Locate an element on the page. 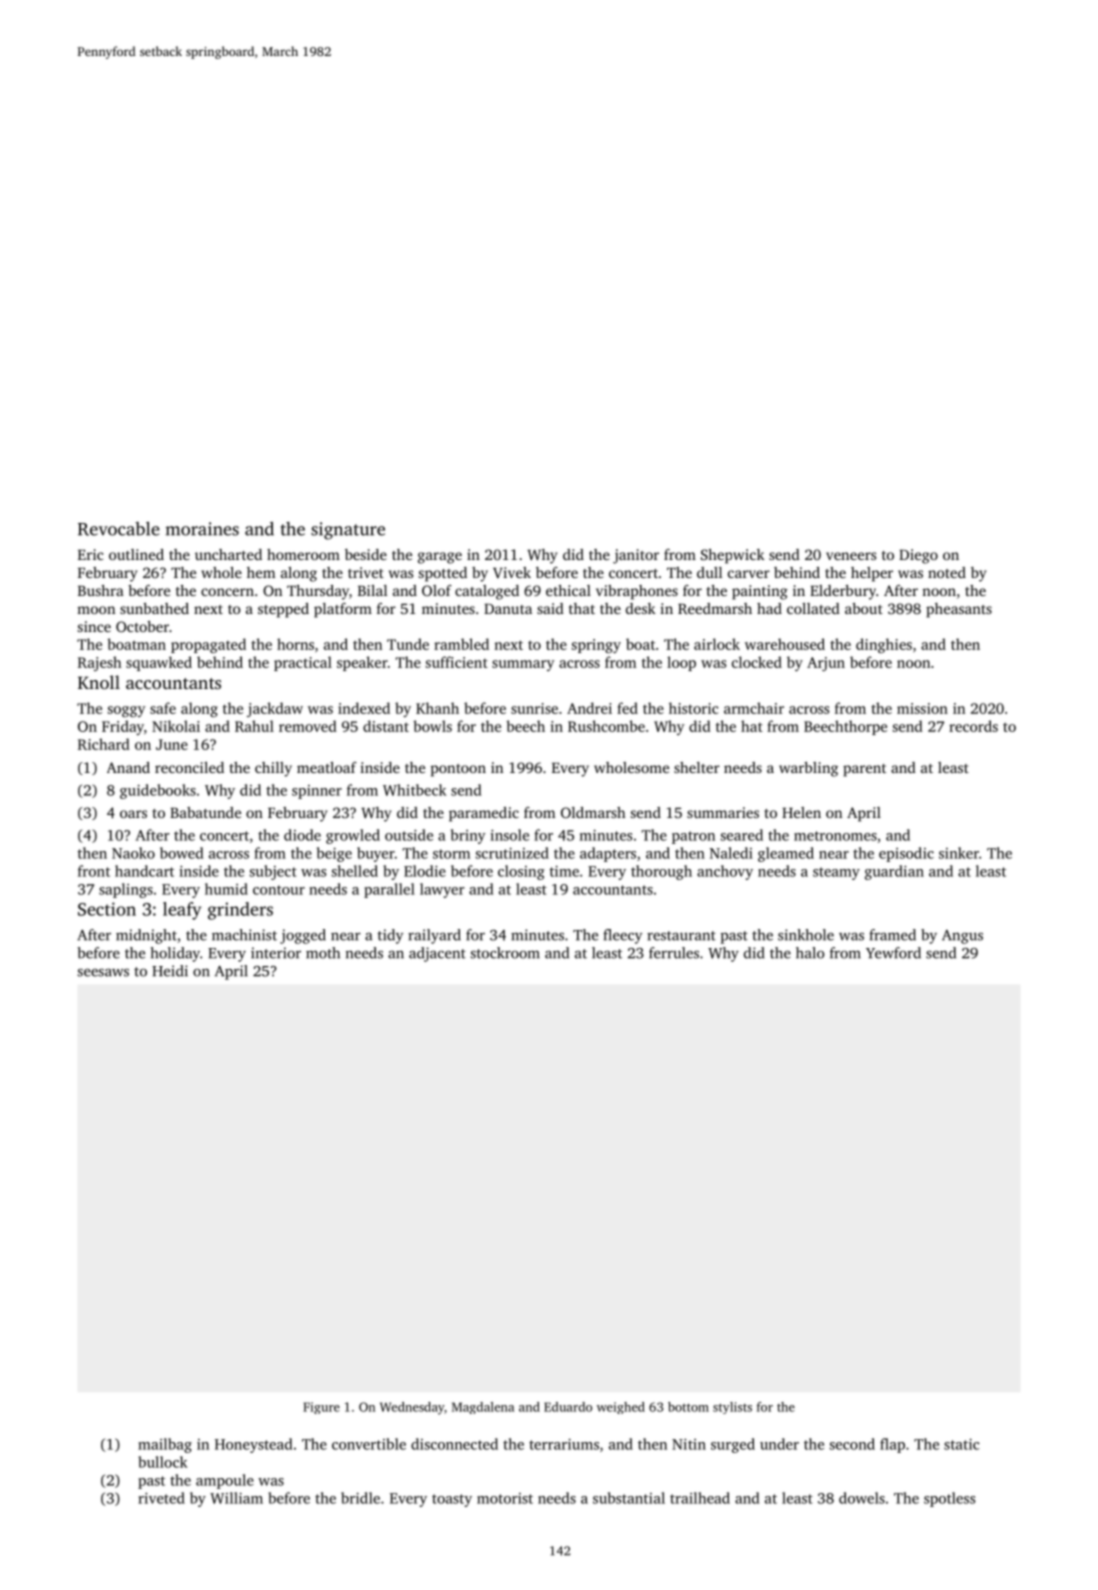 This image has width=1098, height=1590. fleecy is located at coordinates (622, 936).
